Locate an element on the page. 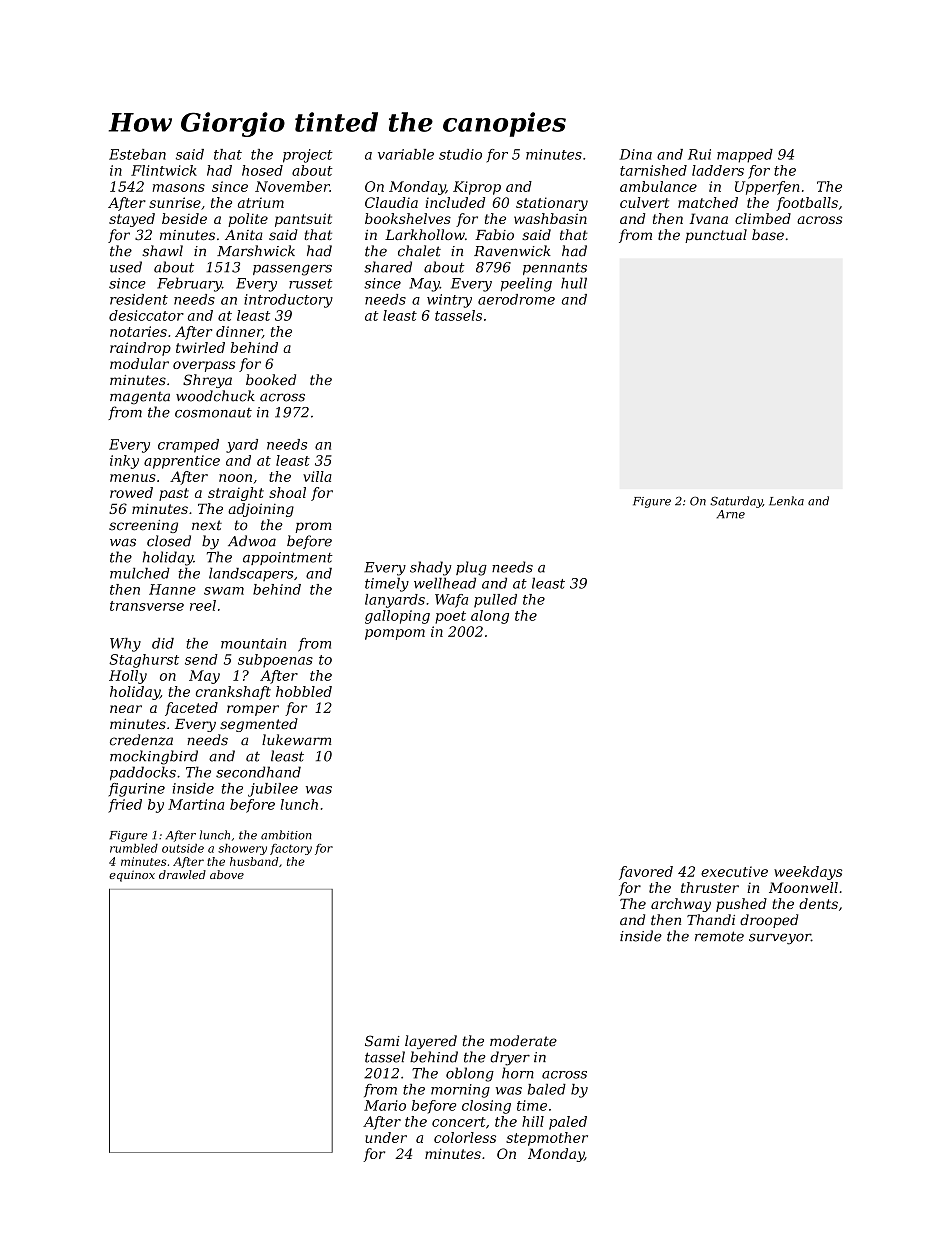 Image resolution: width=952 pixels, height=1233 pixels. Rui is located at coordinates (699, 154).
